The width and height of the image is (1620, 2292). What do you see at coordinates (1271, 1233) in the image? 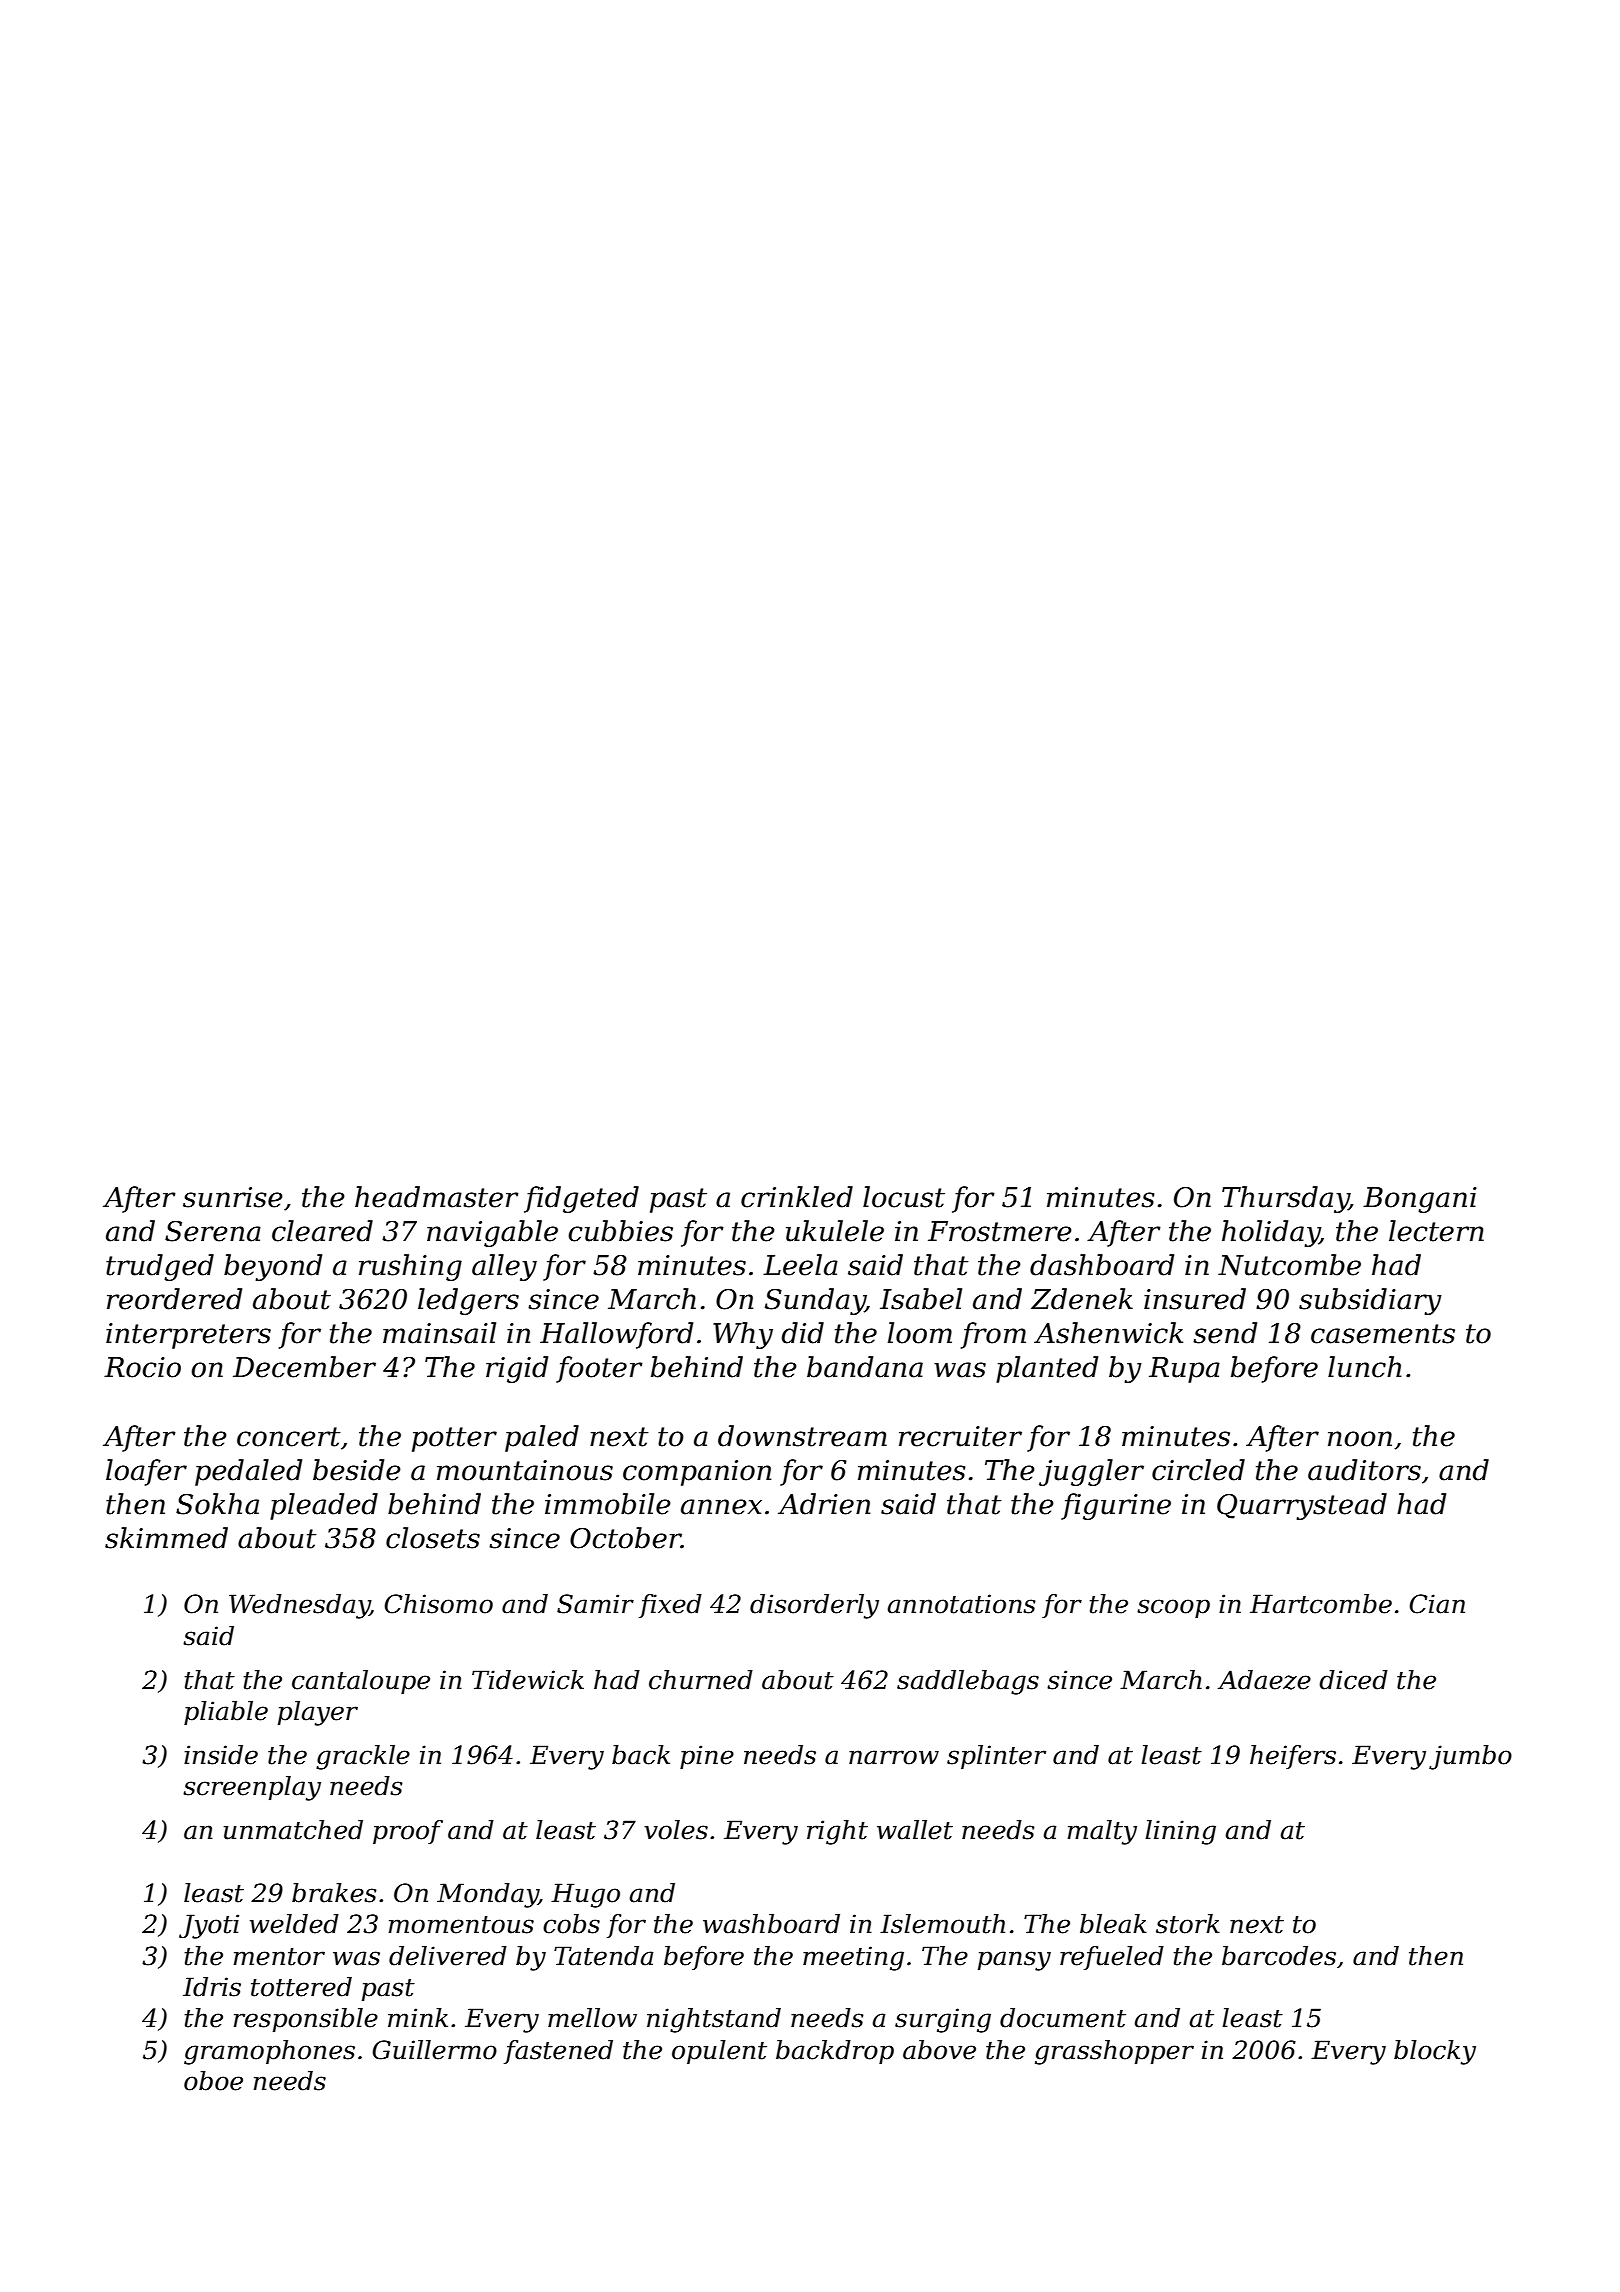
I see `holiday` at bounding box center [1271, 1233].
